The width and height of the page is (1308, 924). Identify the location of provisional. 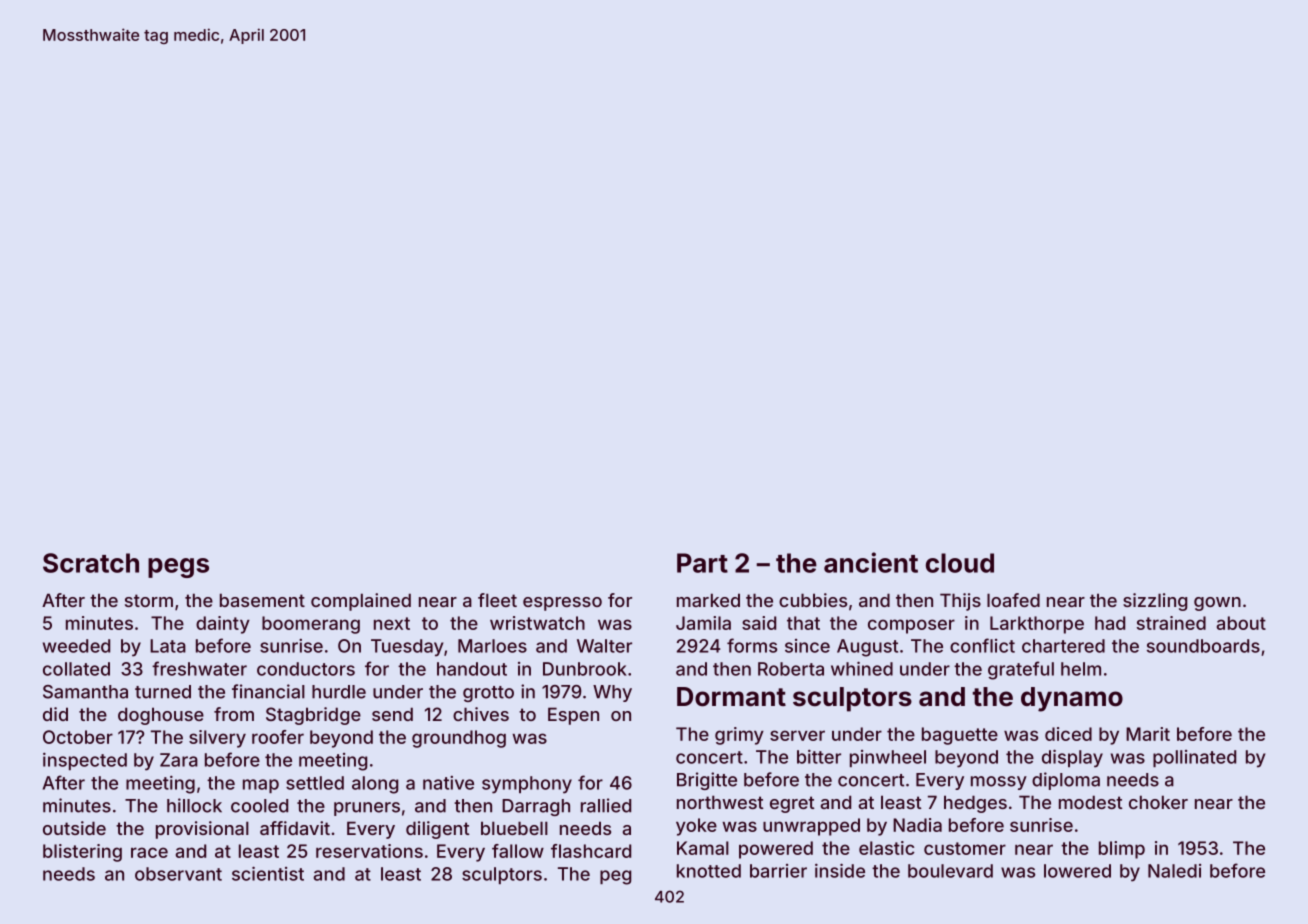
(202, 830).
